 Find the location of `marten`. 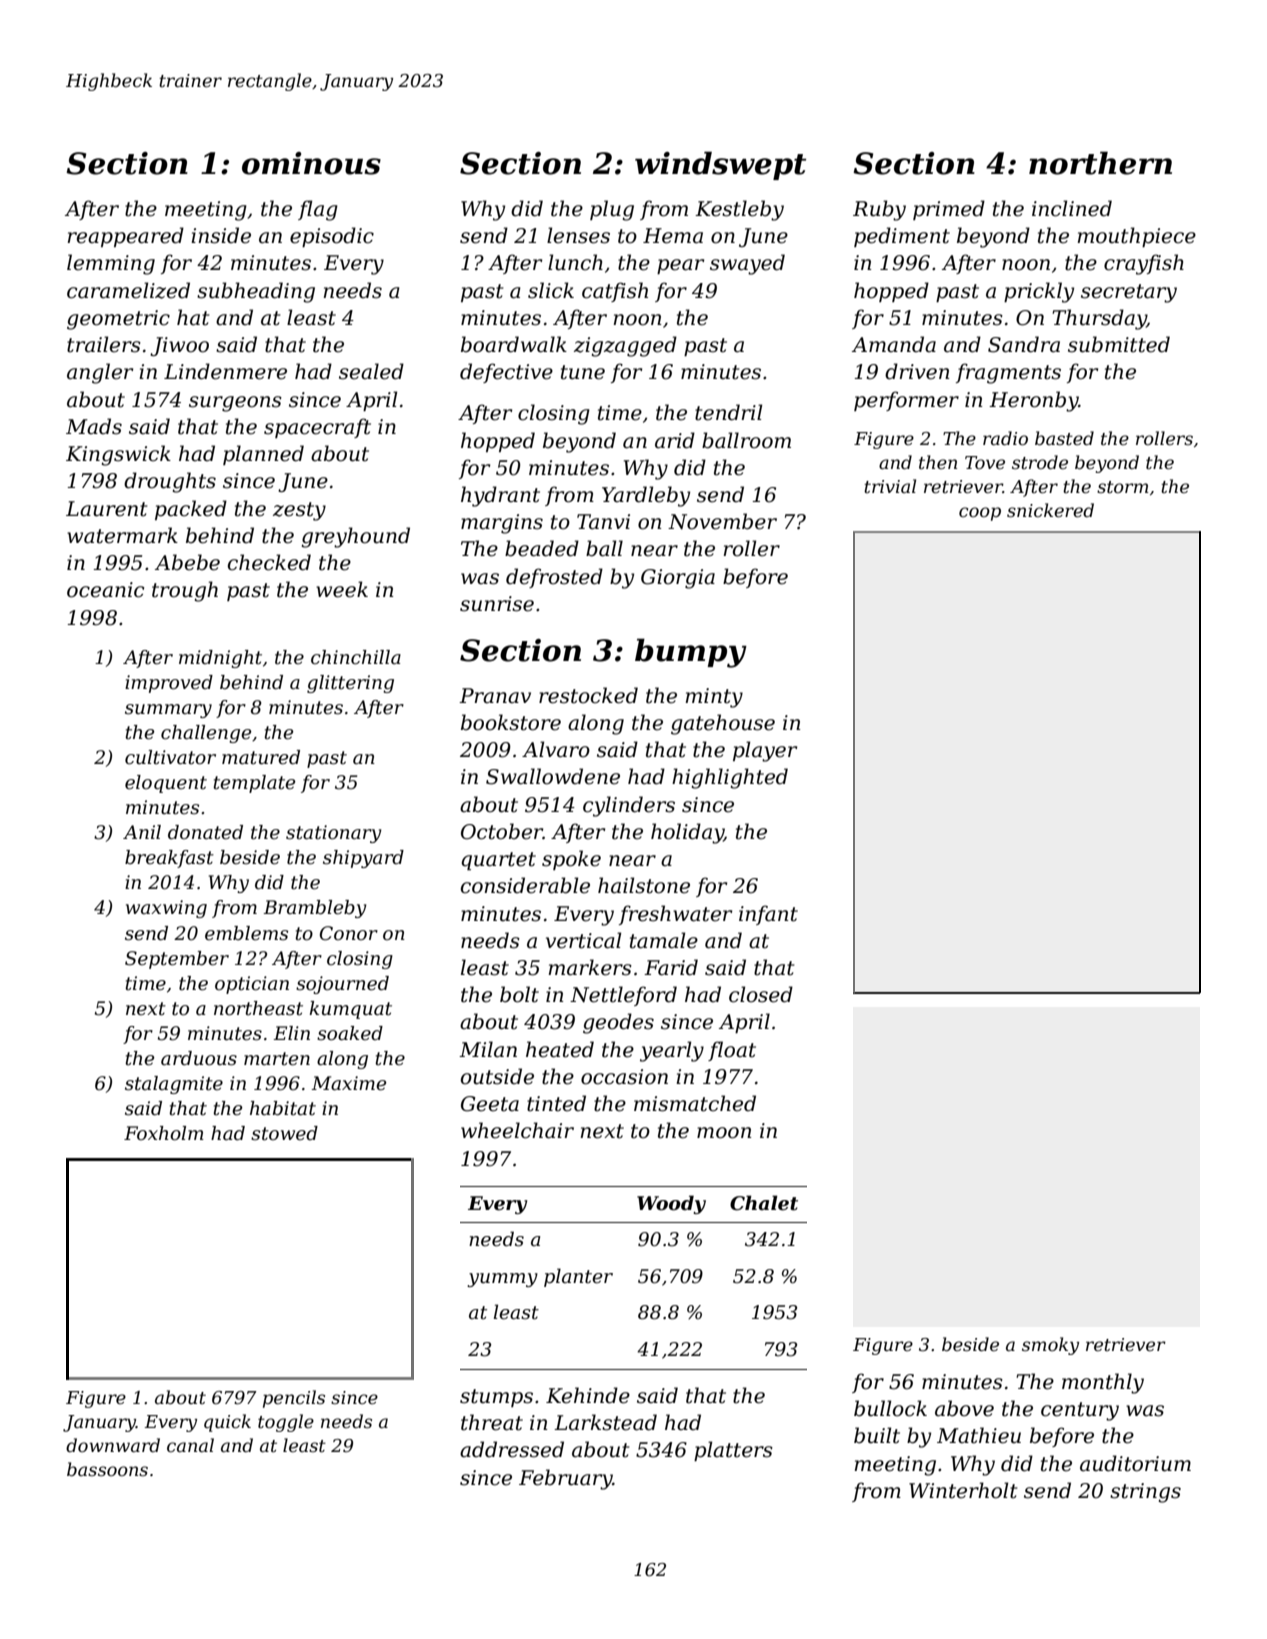

marten is located at coordinates (277, 1059).
